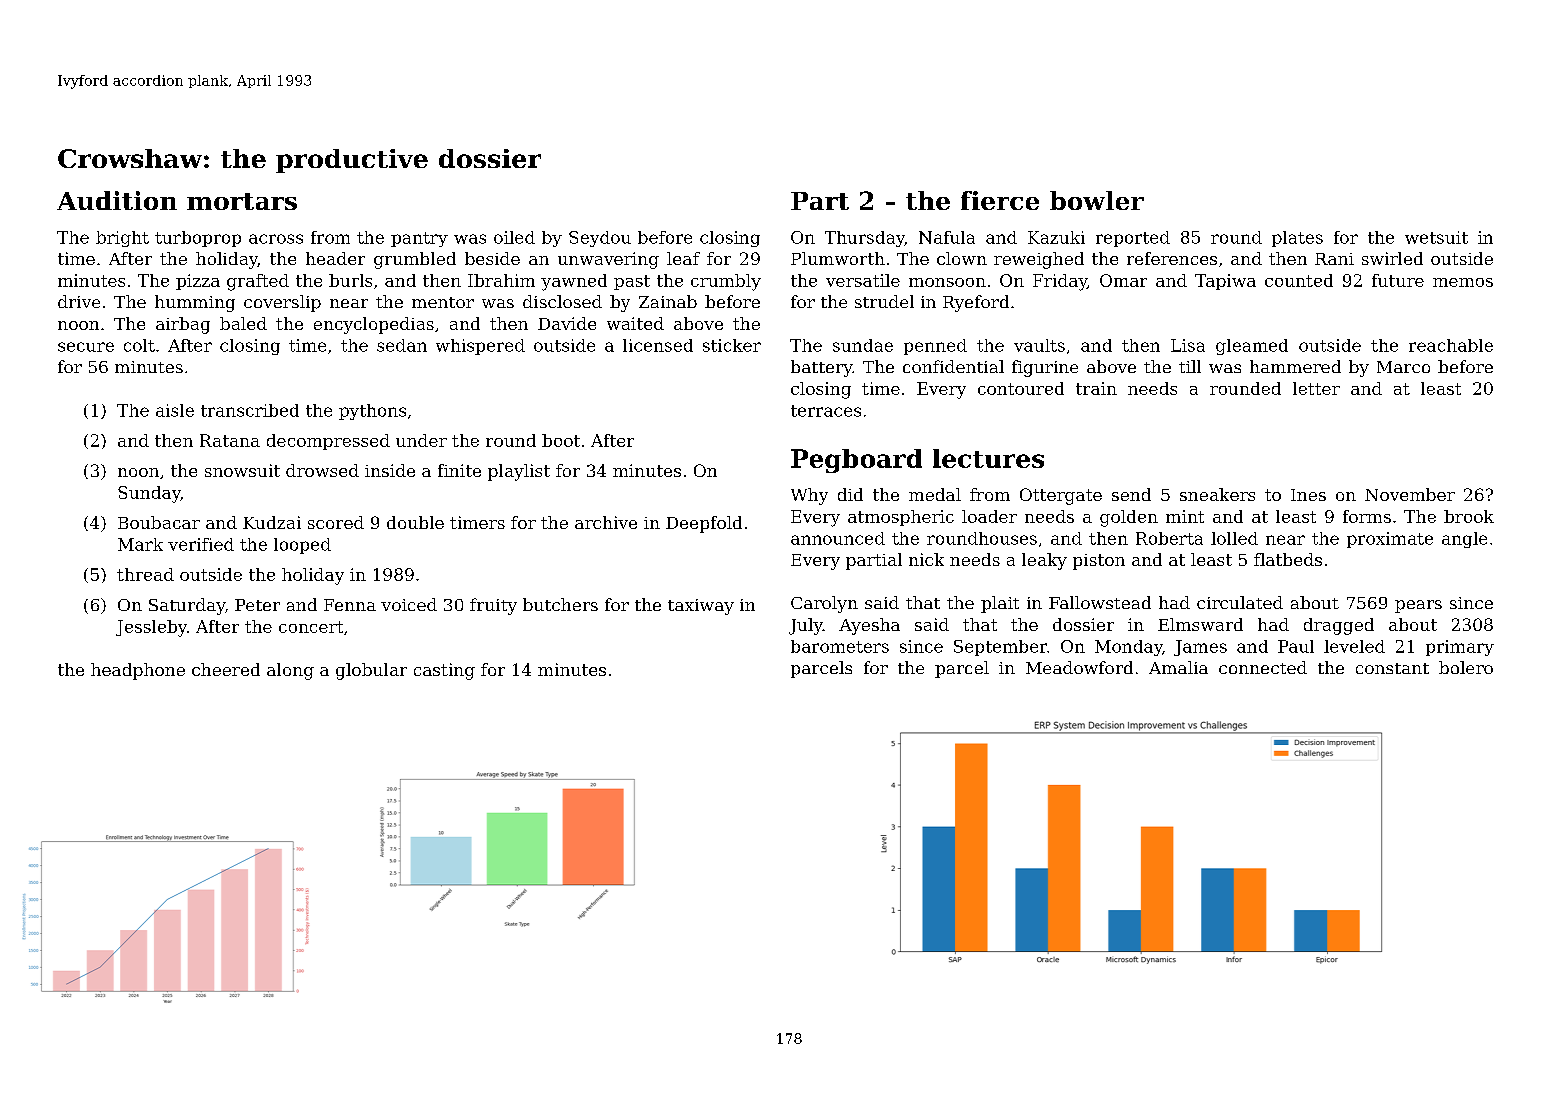 This screenshot has height=1096, width=1551. I want to click on leaf, so click(683, 258).
